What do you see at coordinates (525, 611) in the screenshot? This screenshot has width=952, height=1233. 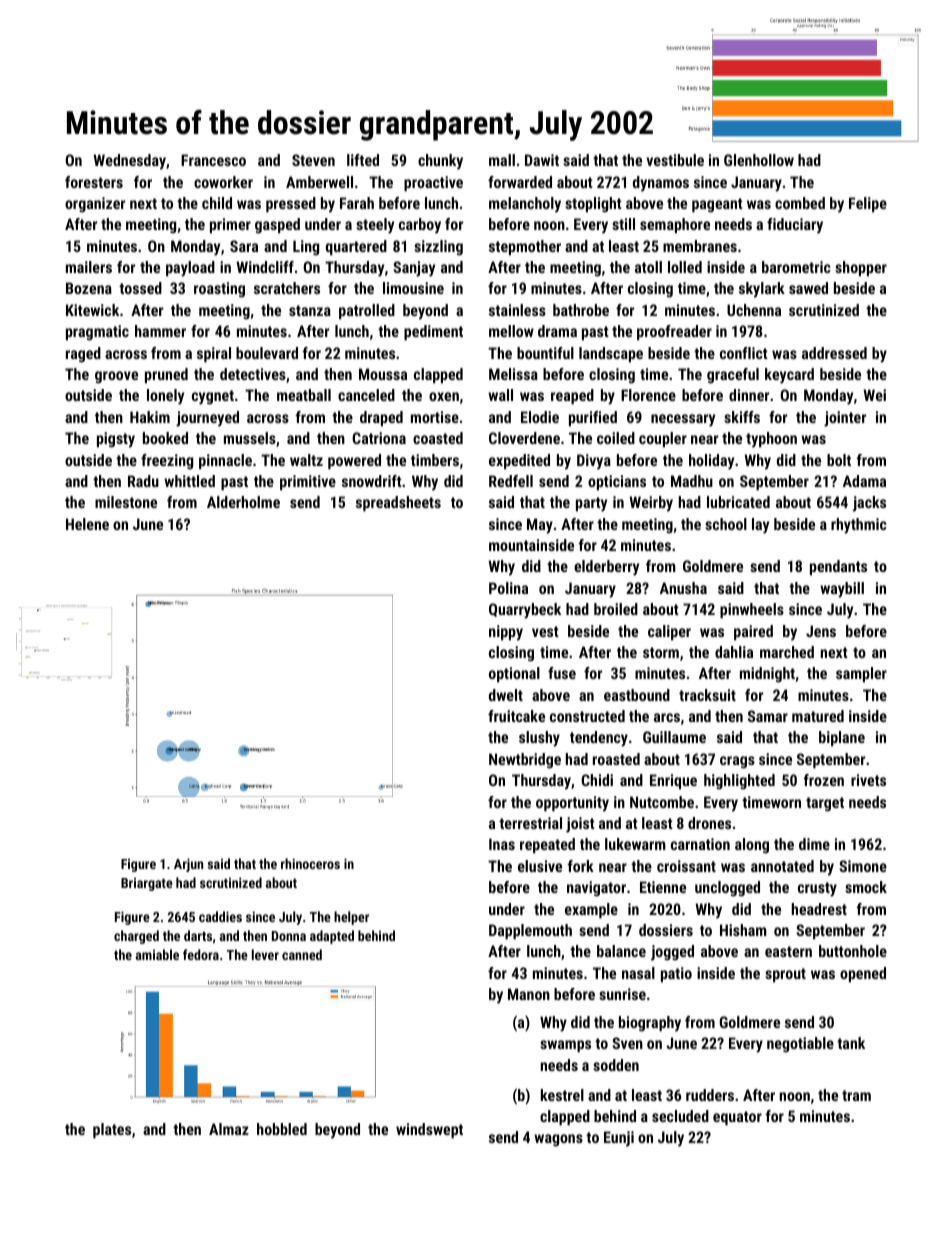 I see `Quarrybeck` at bounding box center [525, 611].
